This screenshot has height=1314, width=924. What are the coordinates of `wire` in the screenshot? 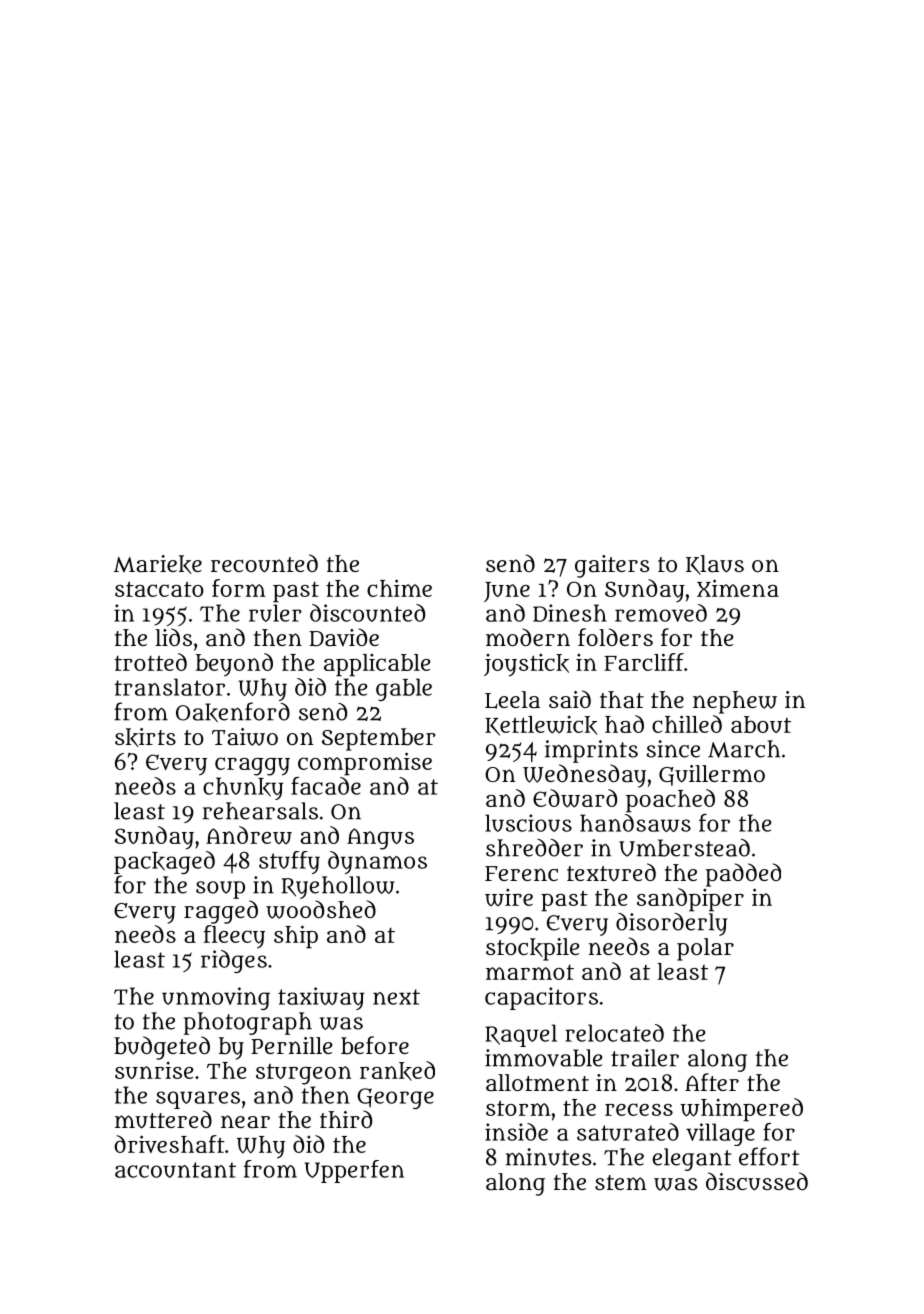 It's located at (509, 897).
